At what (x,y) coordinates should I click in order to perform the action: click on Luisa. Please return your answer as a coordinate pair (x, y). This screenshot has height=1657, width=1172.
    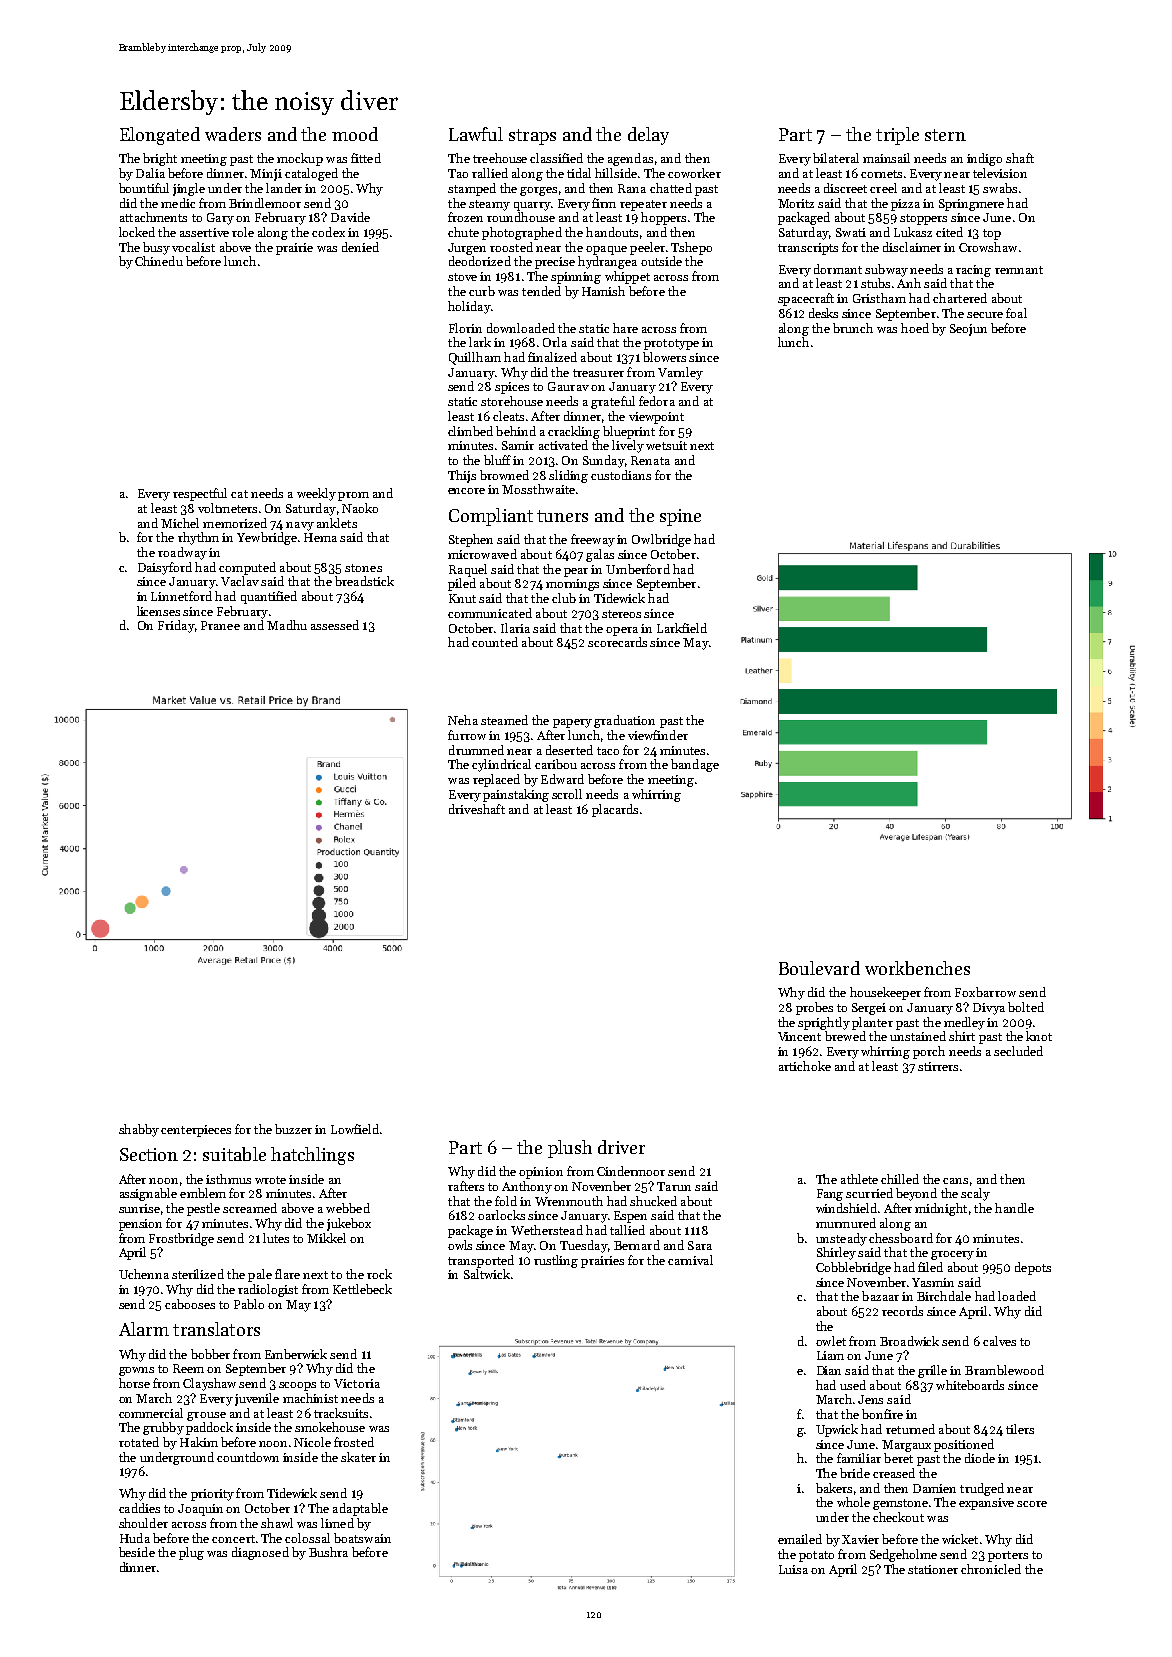
    Looking at the image, I should click on (793, 1569).
